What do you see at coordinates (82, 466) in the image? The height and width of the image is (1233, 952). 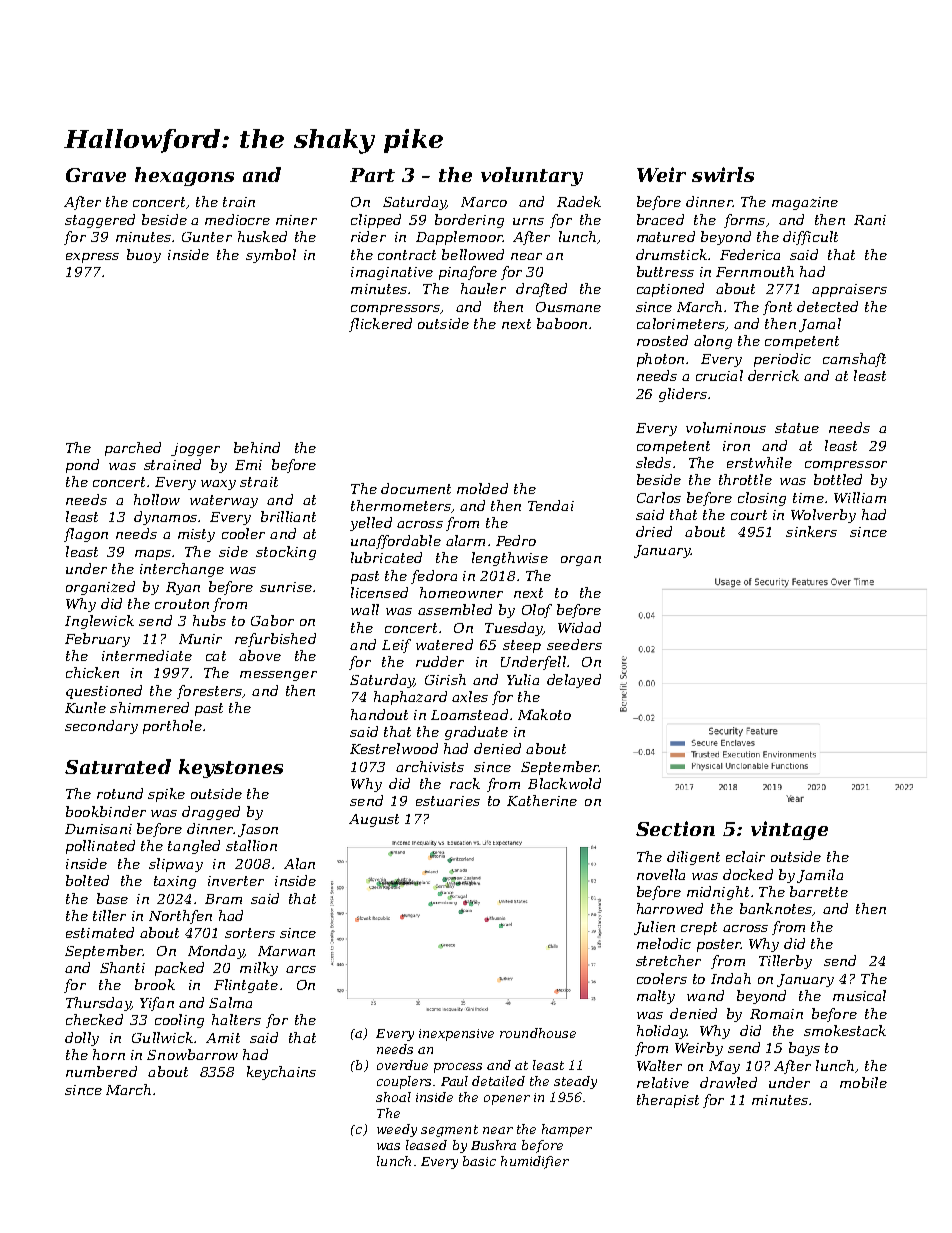 I see `pond` at bounding box center [82, 466].
